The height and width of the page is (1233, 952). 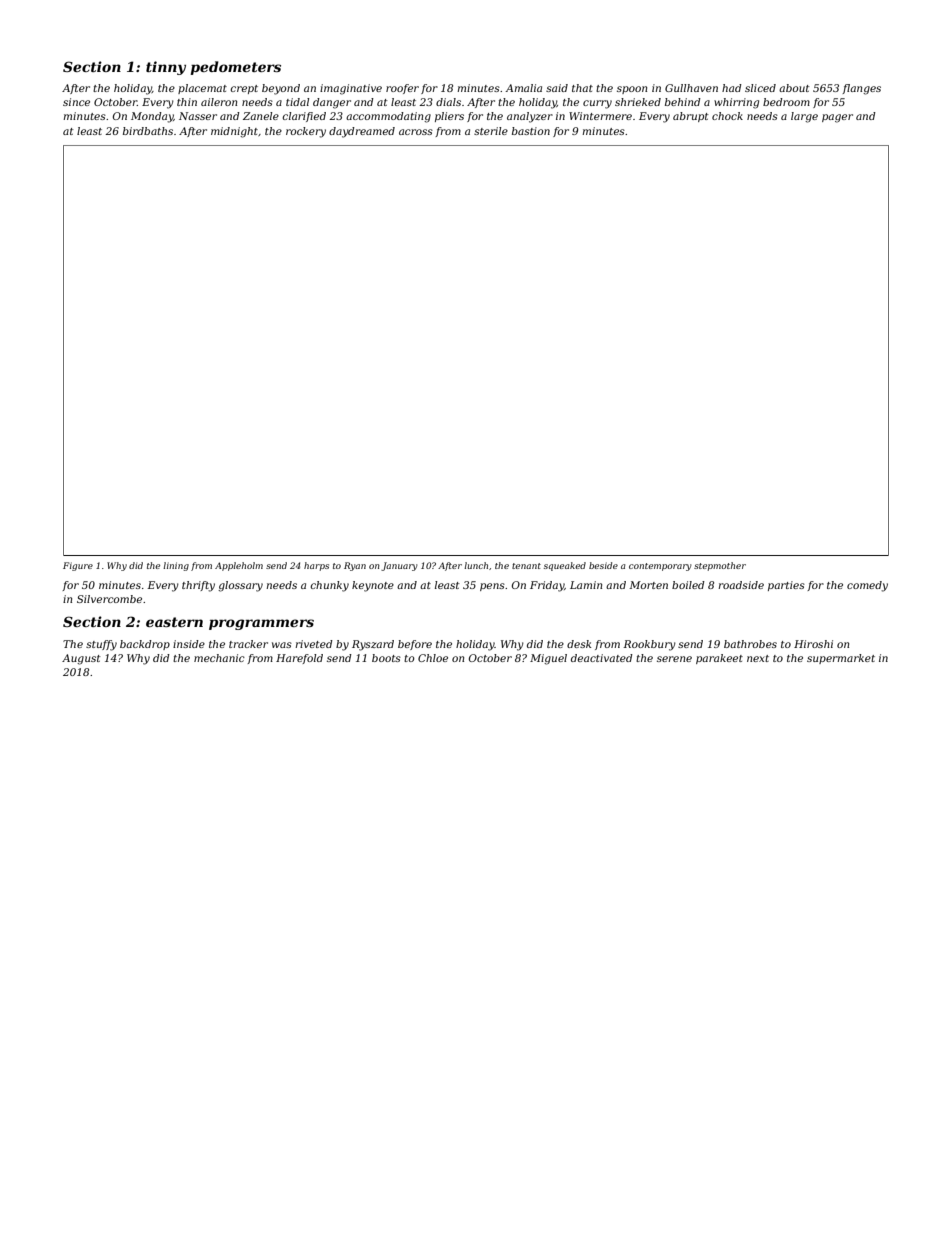 What do you see at coordinates (152, 117) in the page?
I see `Monday` at bounding box center [152, 117].
